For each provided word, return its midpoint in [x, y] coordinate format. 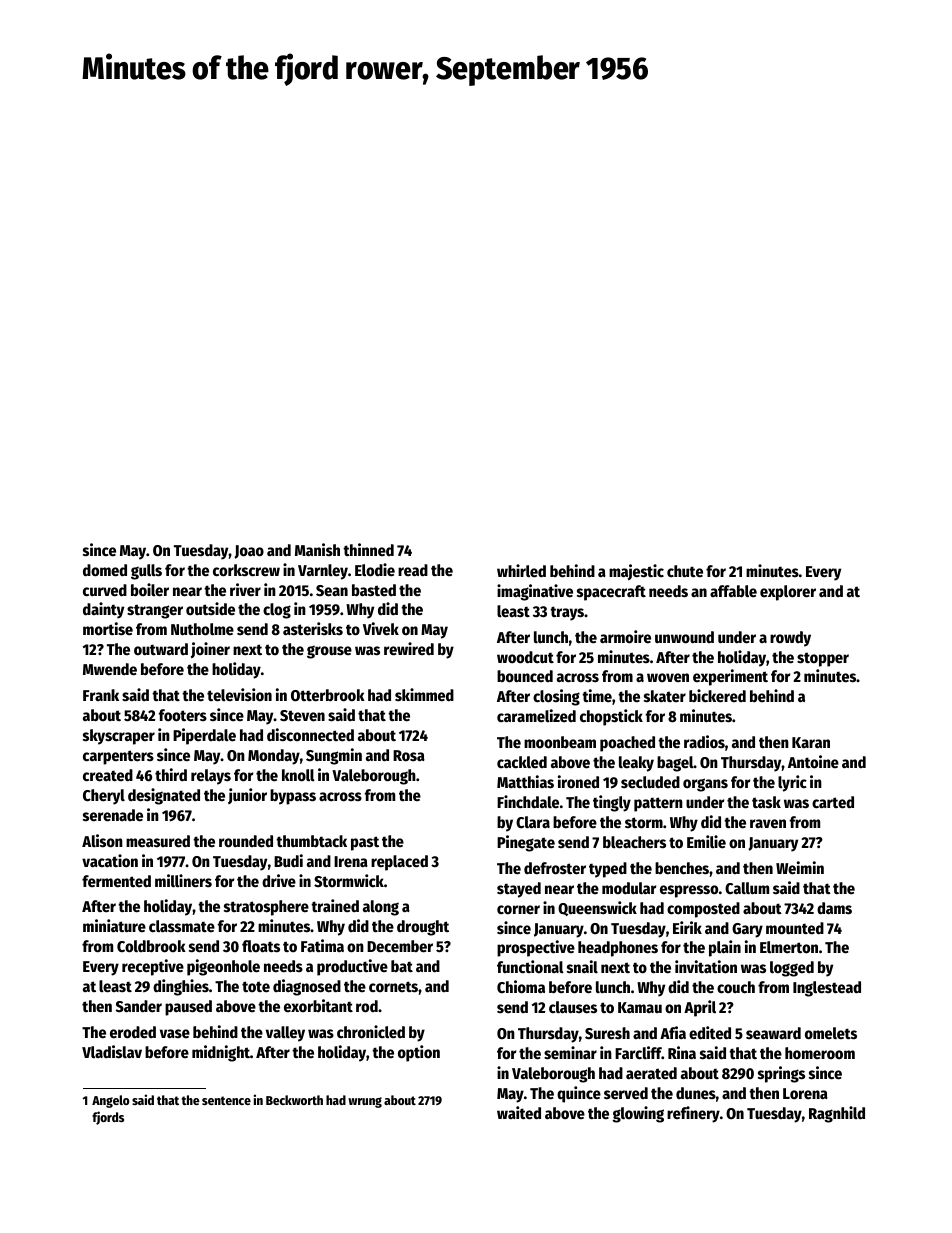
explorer [788, 593]
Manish [317, 549]
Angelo [111, 1101]
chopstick [611, 717]
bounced [525, 676]
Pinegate [526, 843]
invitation [706, 967]
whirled [521, 571]
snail [582, 967]
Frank [101, 695]
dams [834, 908]
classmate [182, 926]
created [108, 775]
